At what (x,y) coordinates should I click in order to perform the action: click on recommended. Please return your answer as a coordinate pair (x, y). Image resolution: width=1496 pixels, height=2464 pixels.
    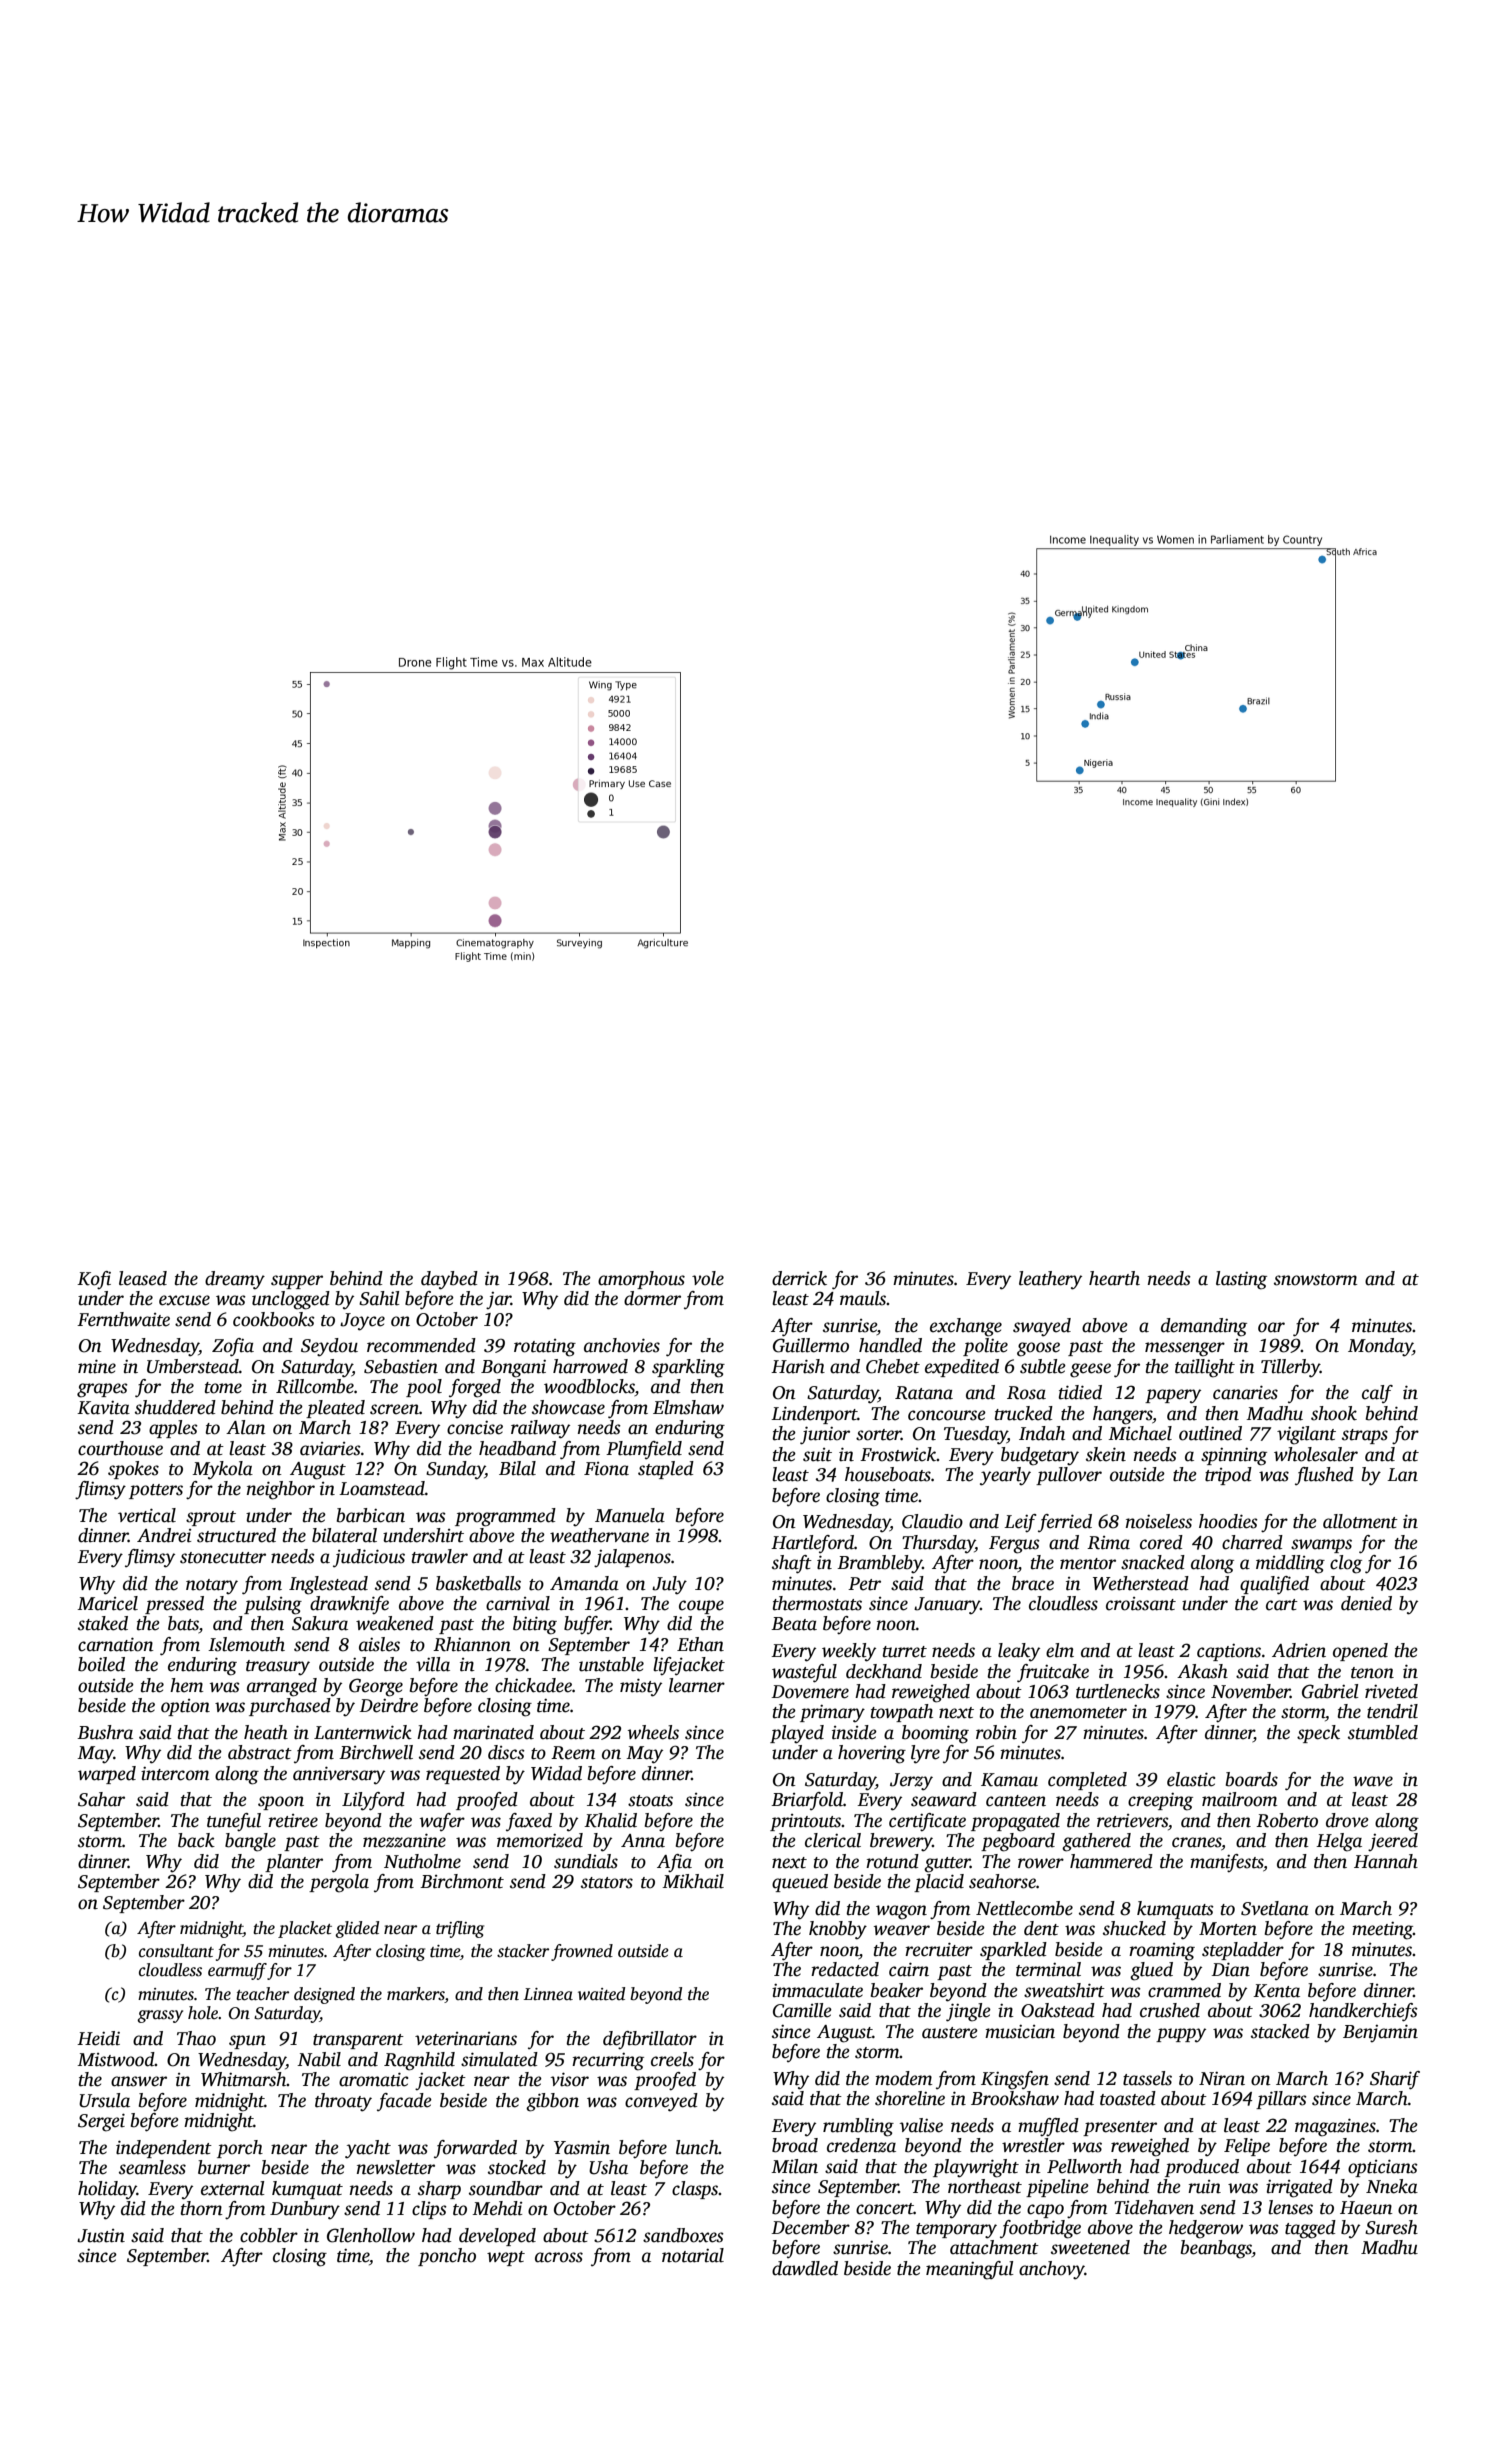
    Looking at the image, I should click on (421, 1345).
